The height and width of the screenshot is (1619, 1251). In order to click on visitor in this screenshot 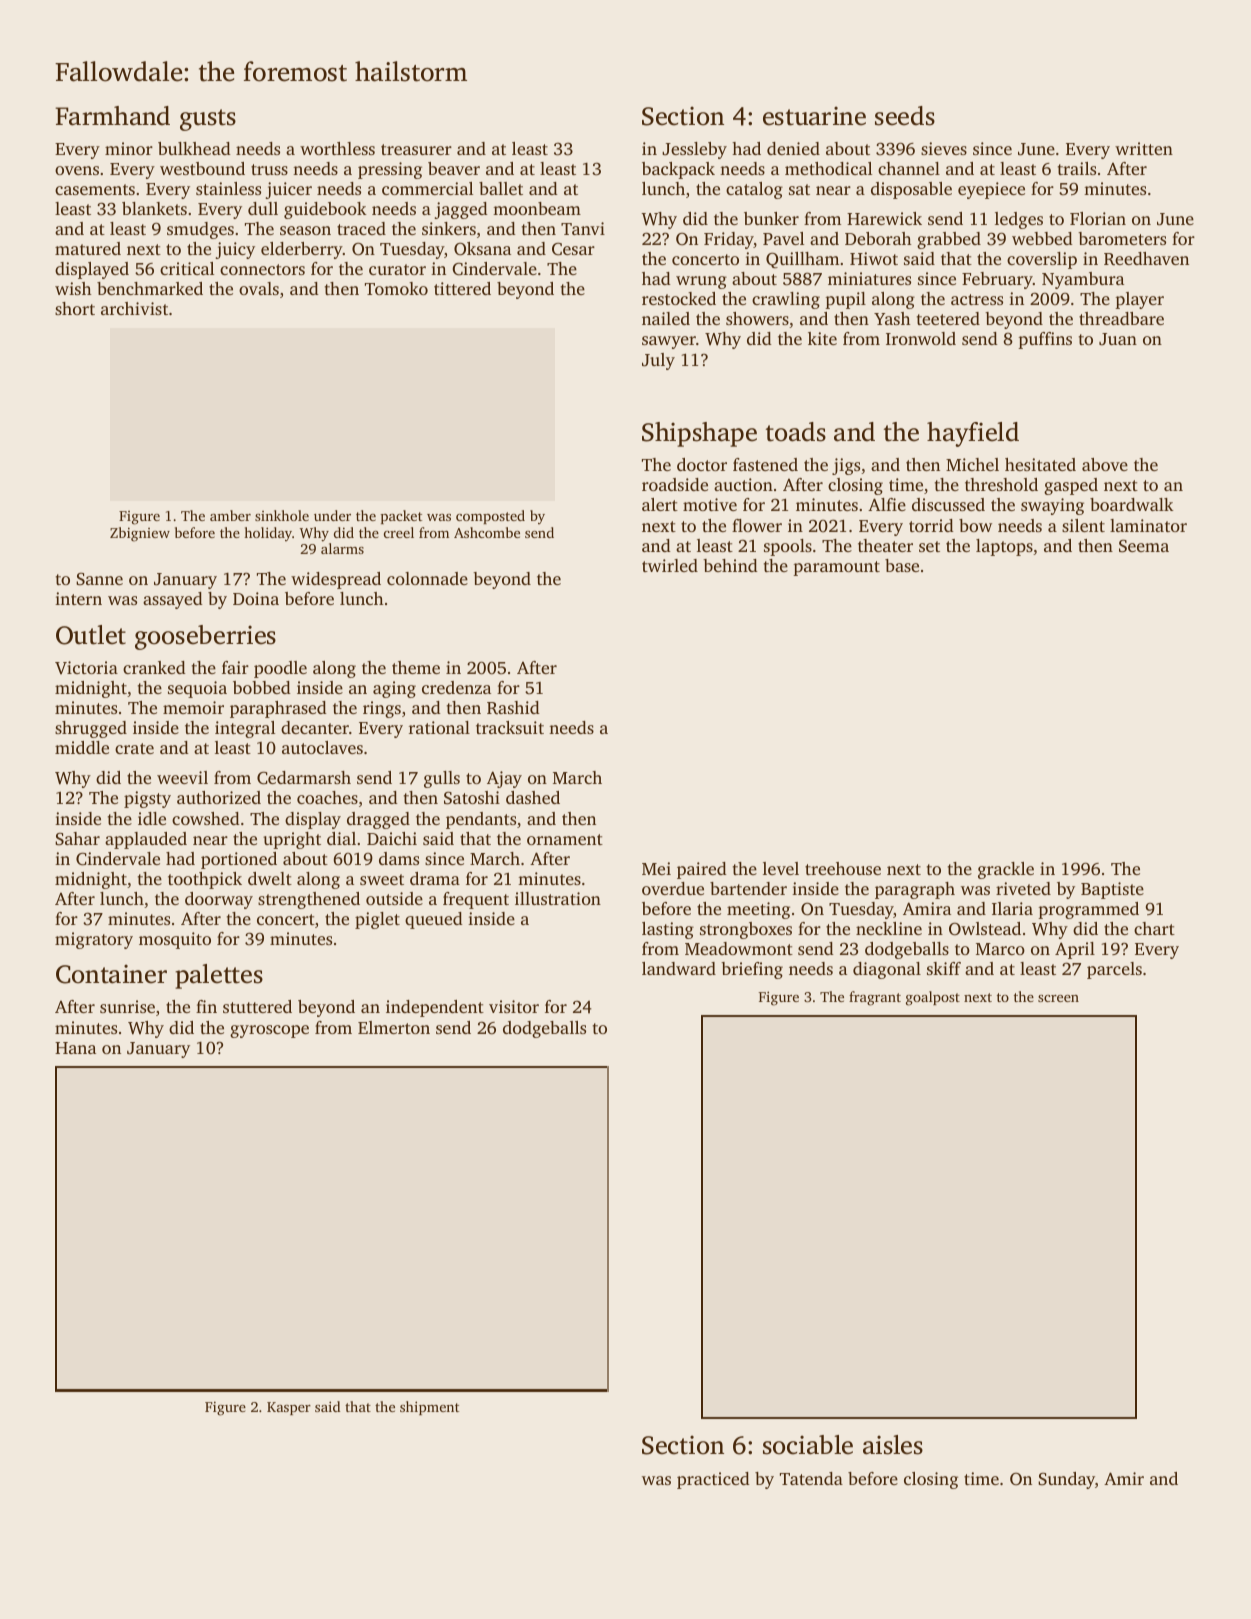, I will do `click(514, 1006)`.
